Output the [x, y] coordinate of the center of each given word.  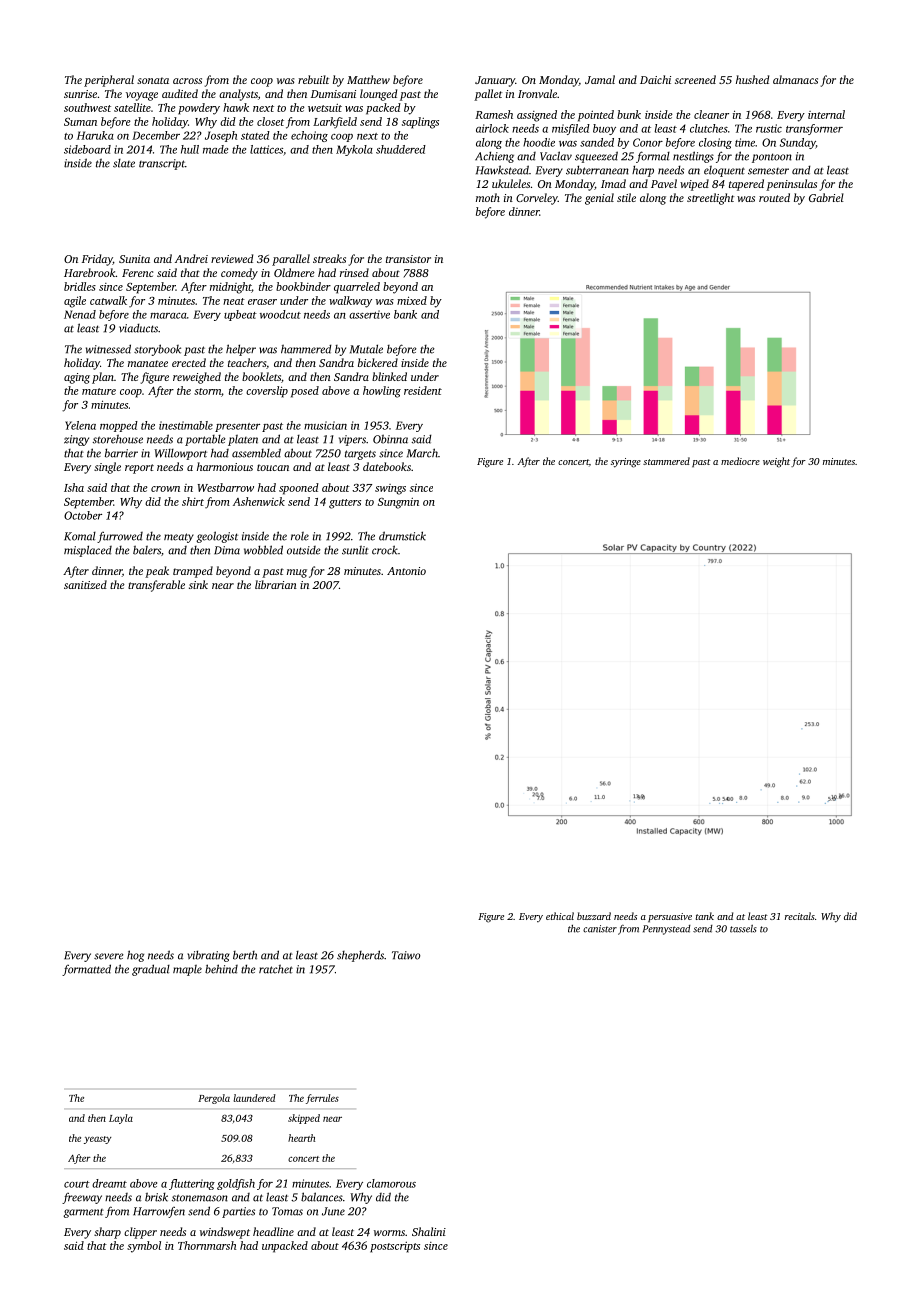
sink [198, 584]
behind [221, 969]
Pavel [664, 183]
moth [488, 197]
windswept [225, 1233]
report [139, 469]
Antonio [406, 571]
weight [776, 462]
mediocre [740, 461]
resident [423, 390]
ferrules [322, 1099]
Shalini [429, 1231]
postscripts [395, 1247]
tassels [743, 929]
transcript [162, 164]
